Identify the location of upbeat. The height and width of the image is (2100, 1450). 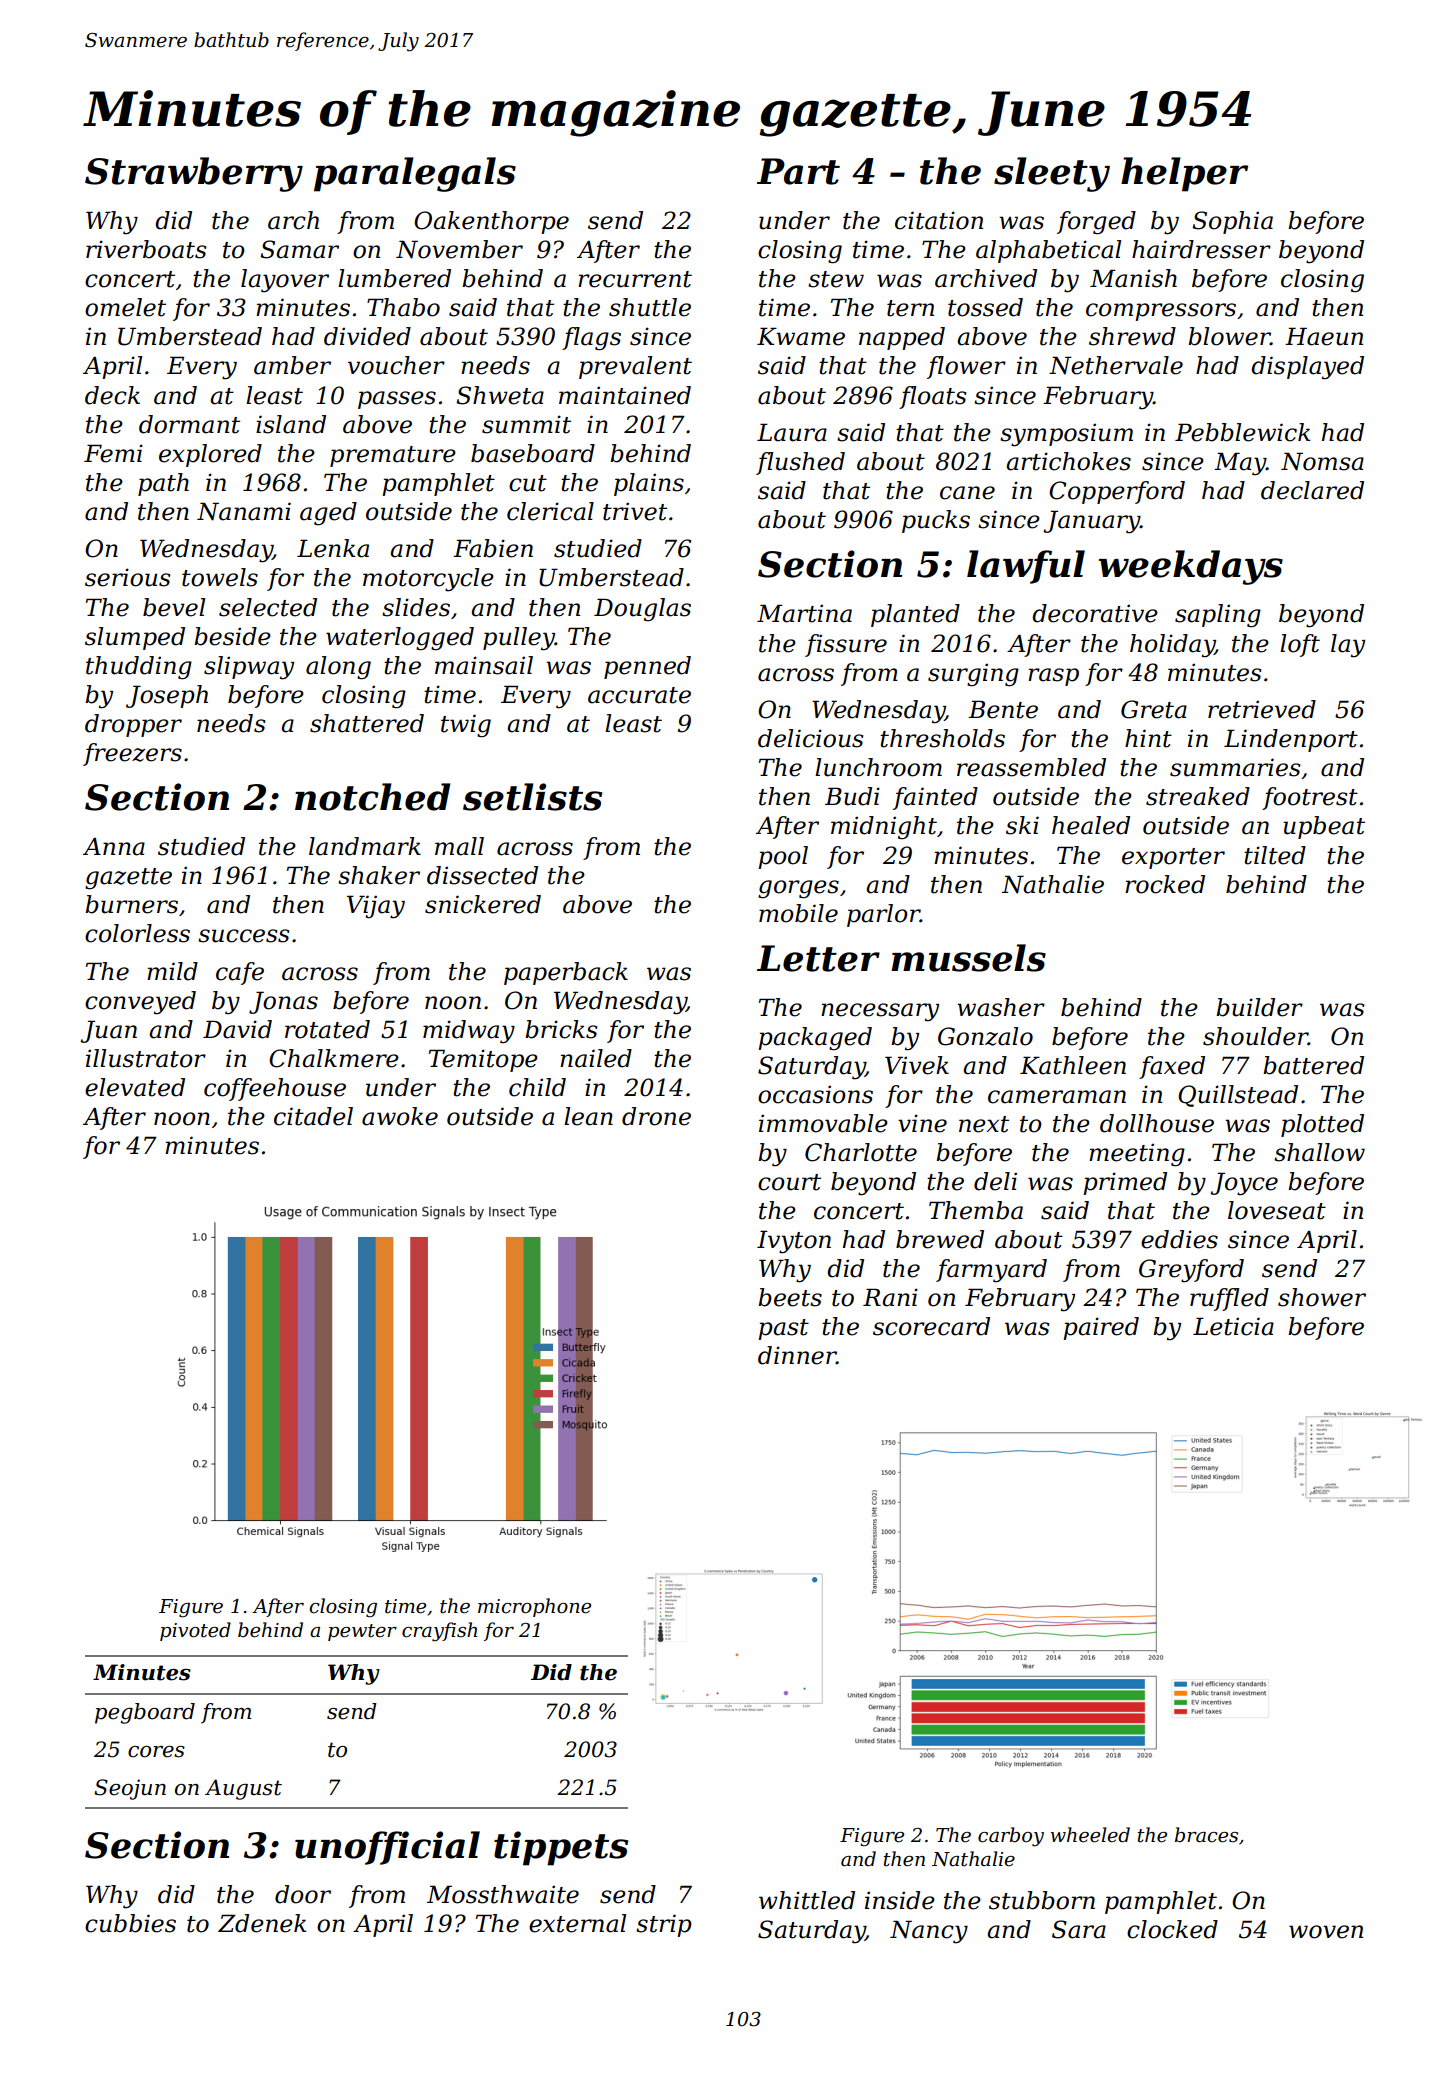
(1324, 827).
